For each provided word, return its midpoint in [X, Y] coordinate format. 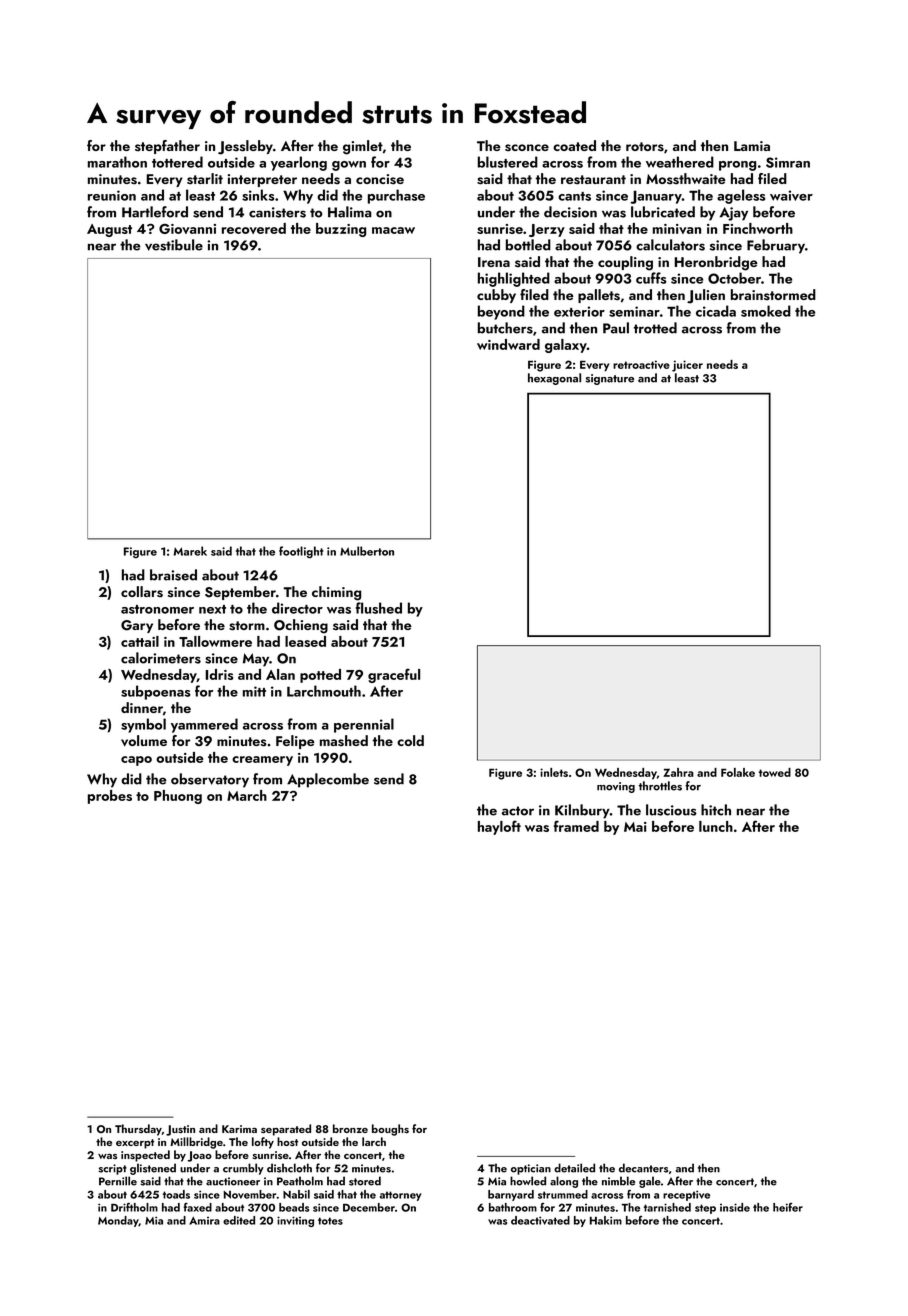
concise [380, 179]
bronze [350, 1128]
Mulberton [367, 551]
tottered [177, 162]
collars [142, 592]
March [247, 795]
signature [609, 379]
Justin [180, 1130]
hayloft [499, 827]
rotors [645, 146]
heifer [788, 1207]
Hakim [606, 1220]
